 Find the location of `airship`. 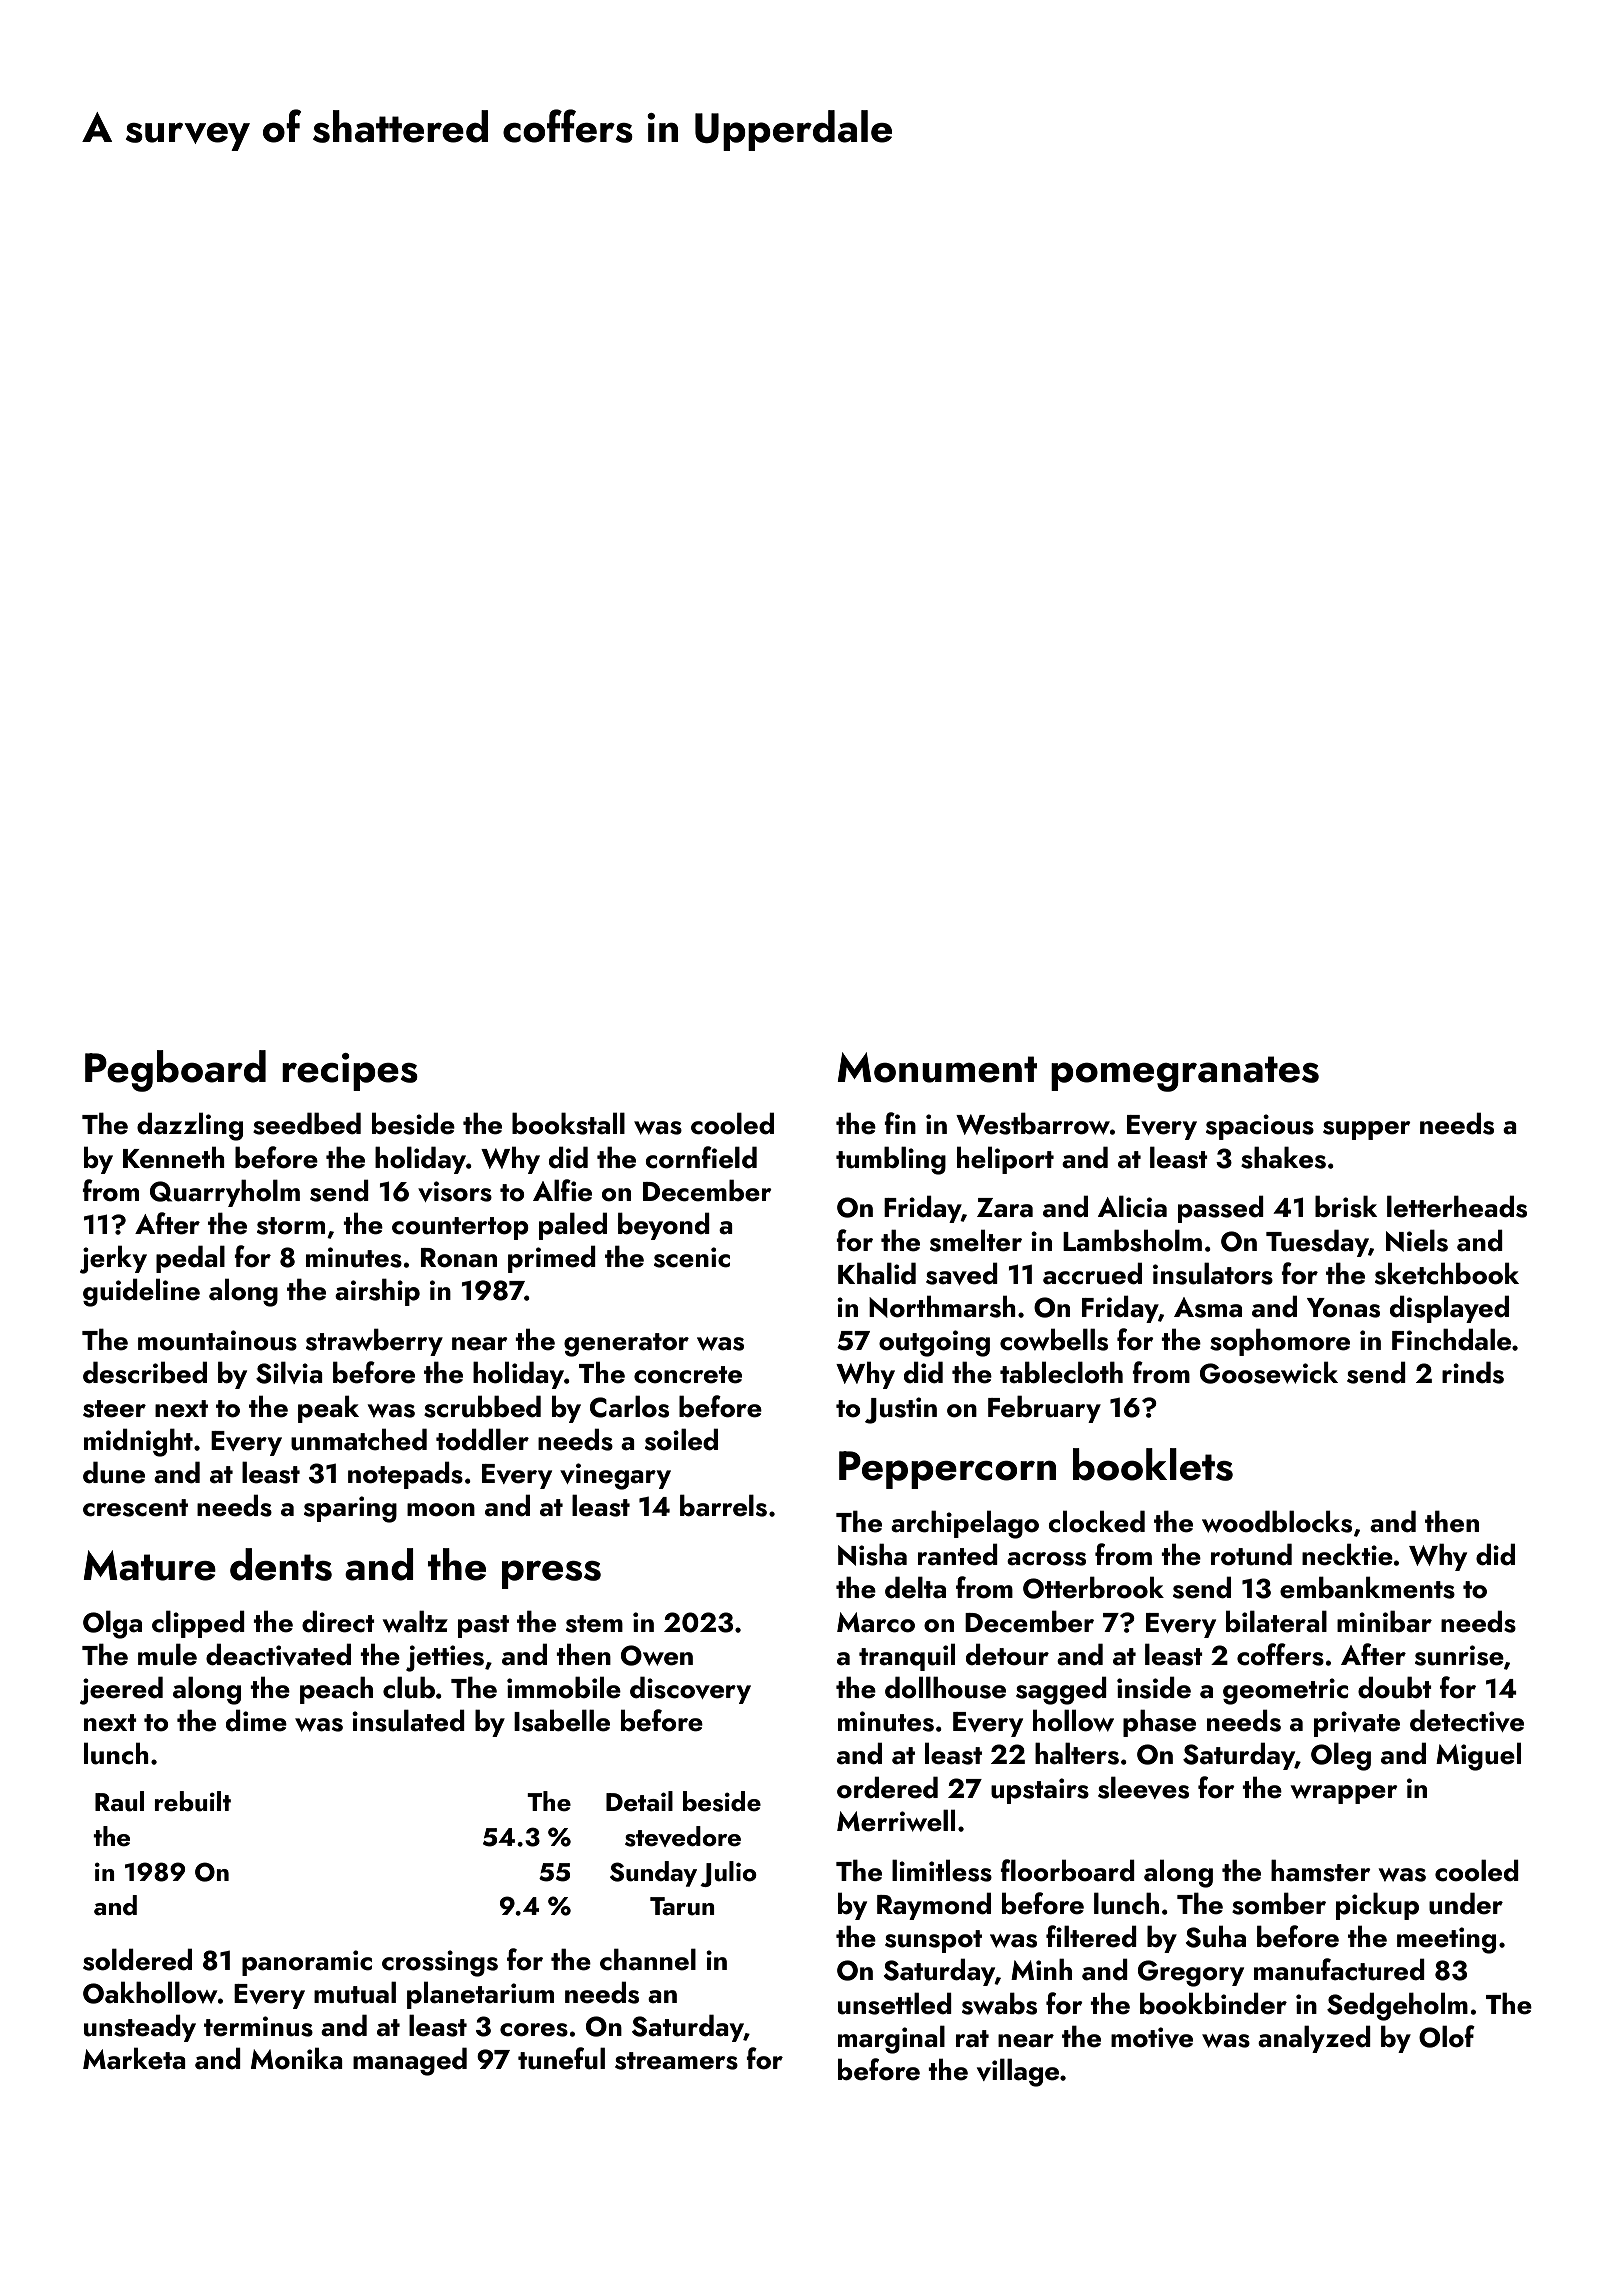

airship is located at coordinates (377, 1292).
